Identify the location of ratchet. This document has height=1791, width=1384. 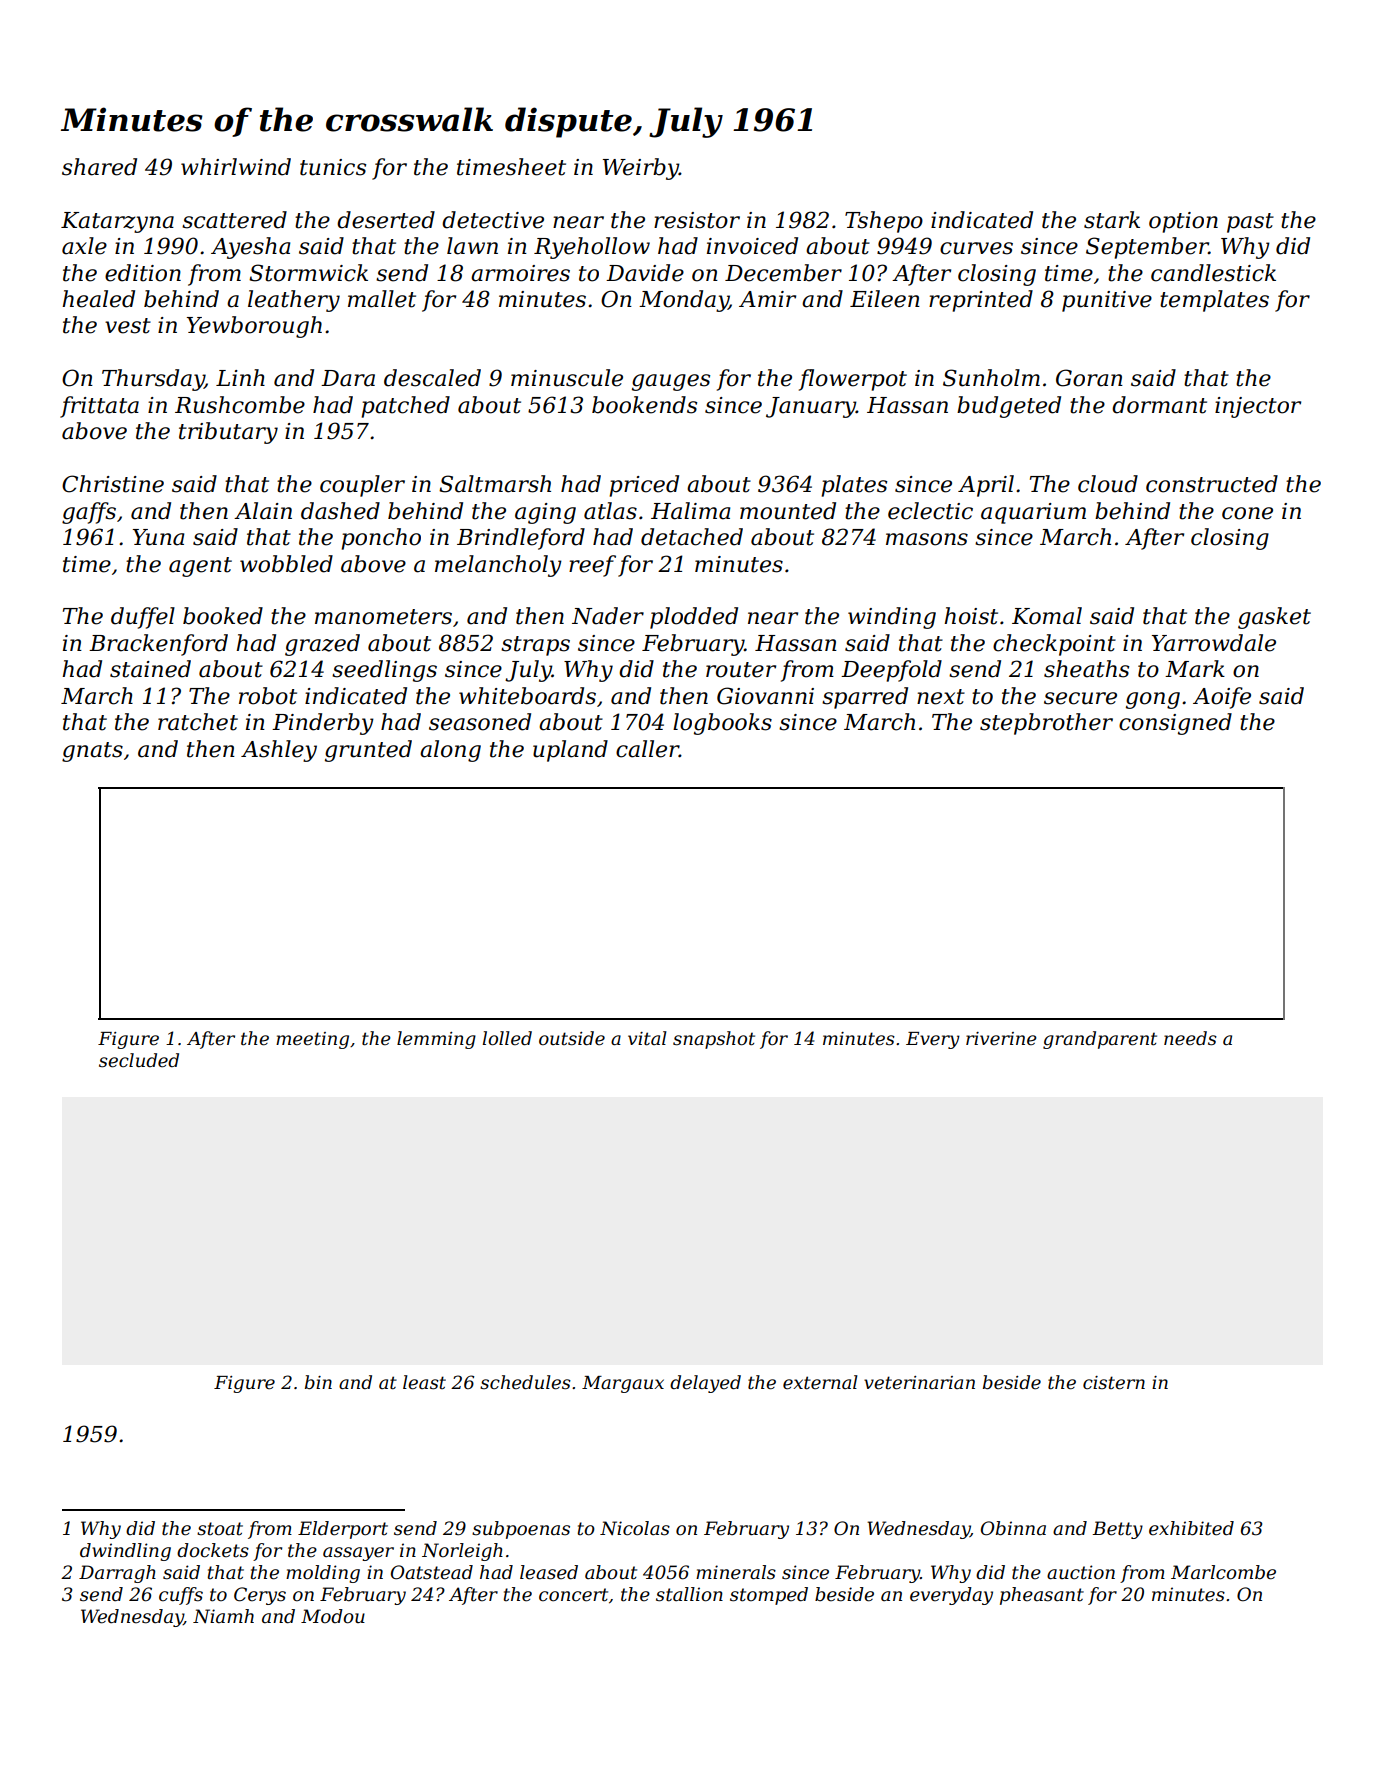
(198, 722).
